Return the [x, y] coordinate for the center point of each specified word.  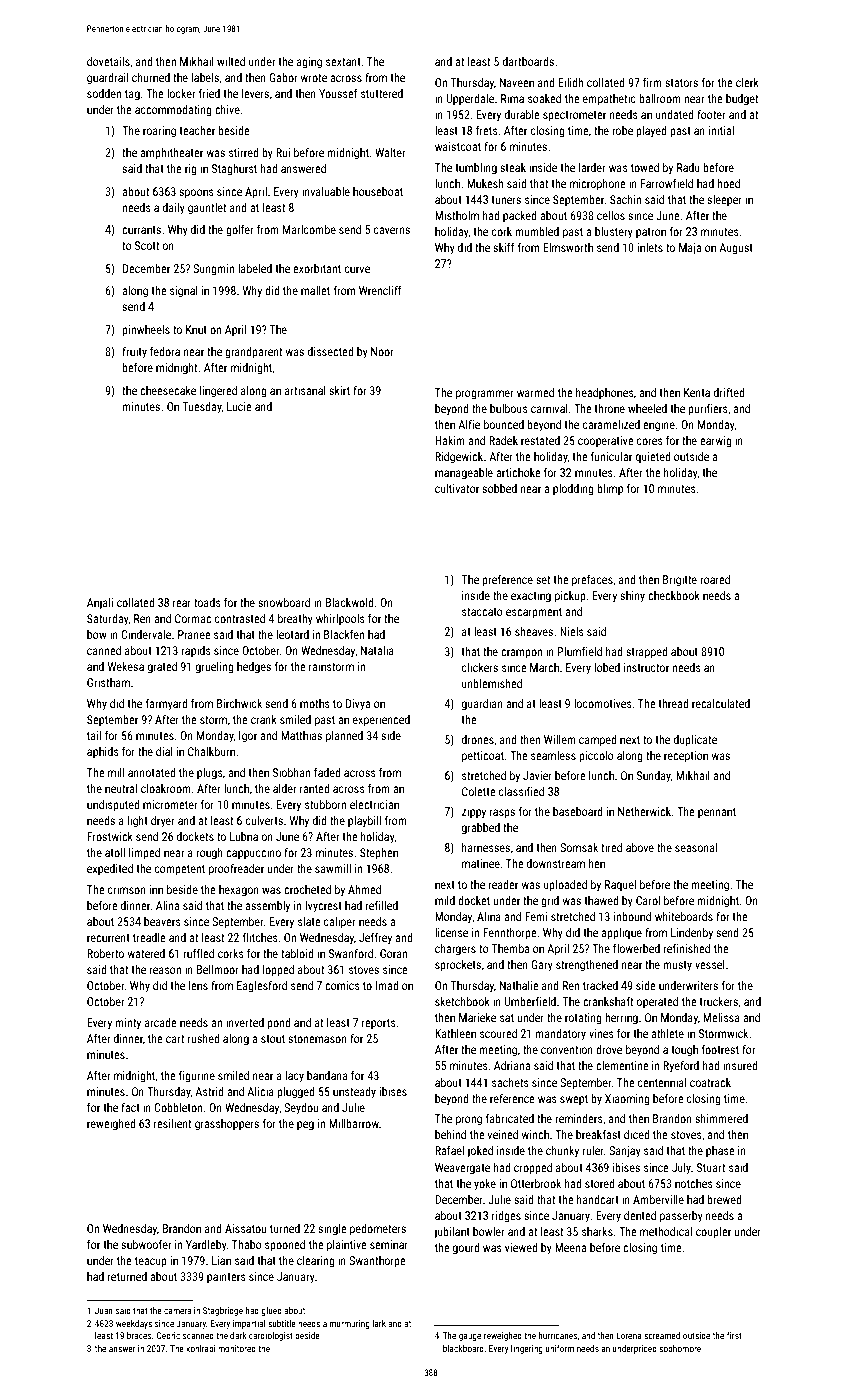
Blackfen [344, 634]
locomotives [603, 703]
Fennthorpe [510, 934]
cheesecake [168, 390]
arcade [161, 1022]
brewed [724, 1199]
